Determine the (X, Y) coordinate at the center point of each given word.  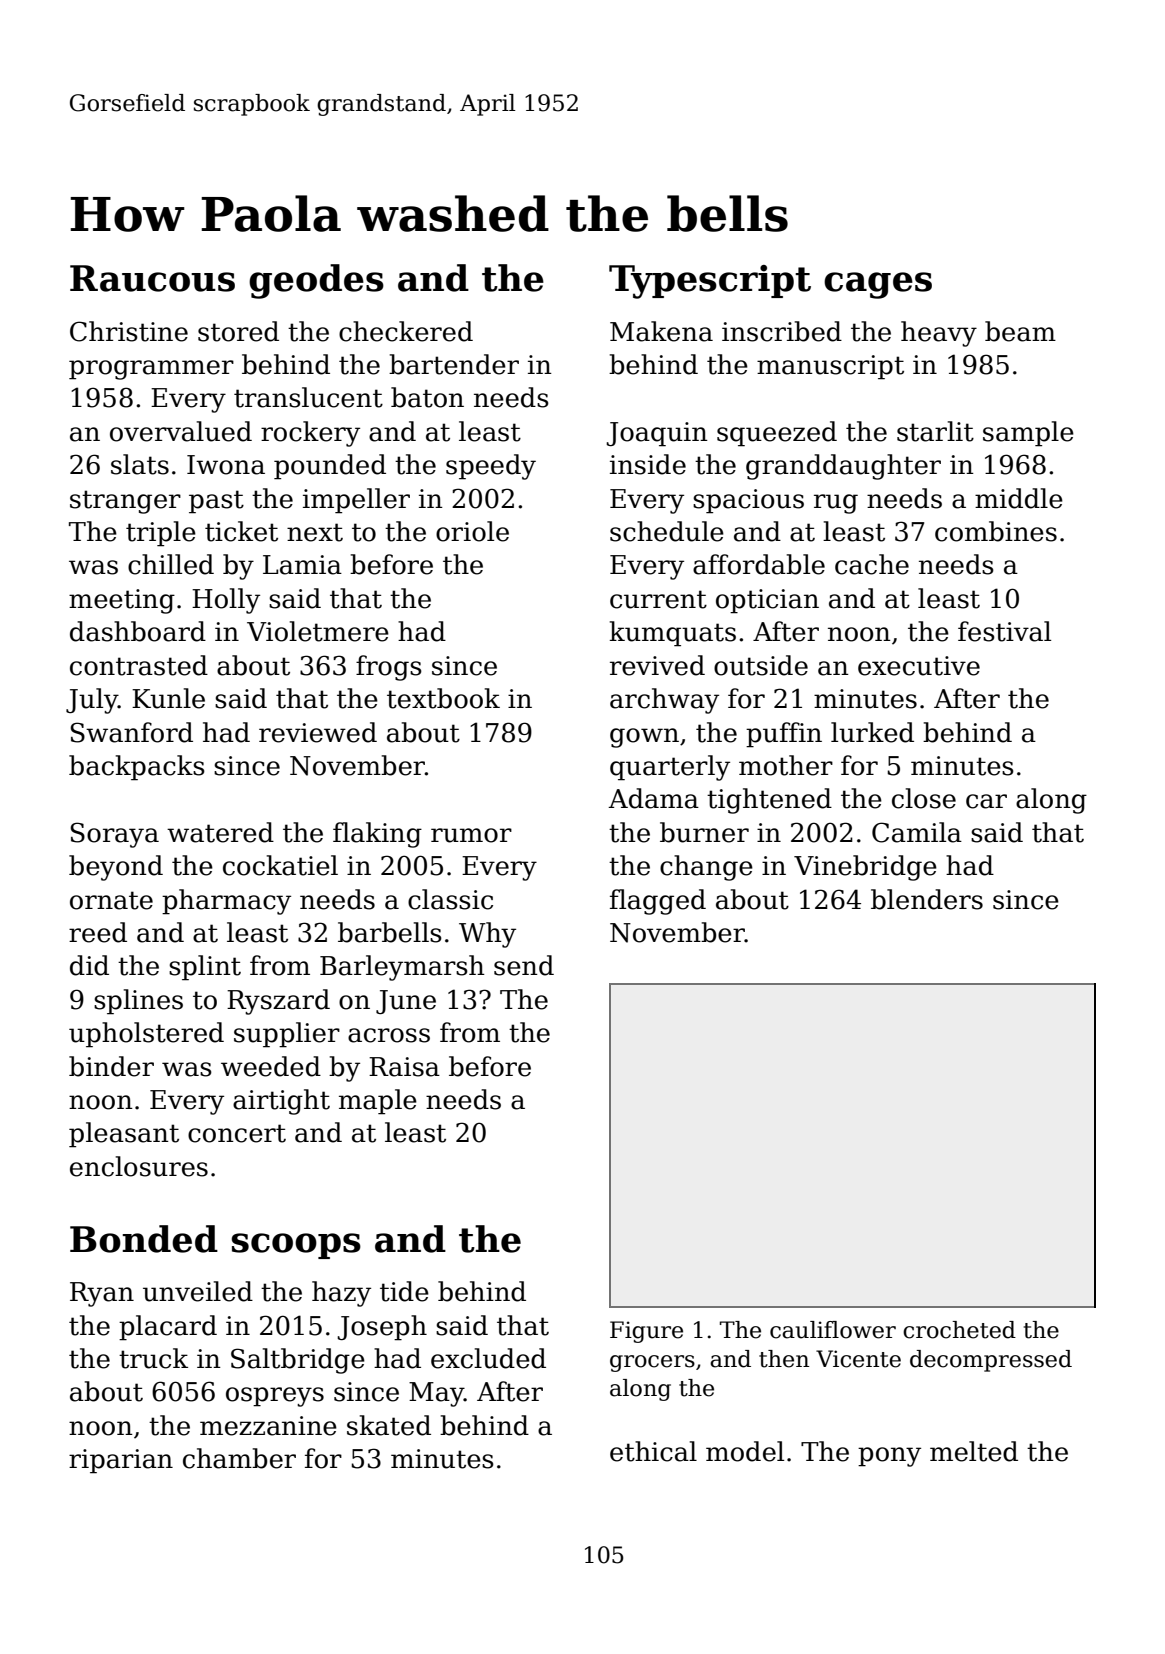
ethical (653, 1451)
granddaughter (843, 467)
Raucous (152, 278)
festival (1004, 631)
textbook (443, 698)
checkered (406, 331)
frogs (389, 668)
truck (153, 1358)
